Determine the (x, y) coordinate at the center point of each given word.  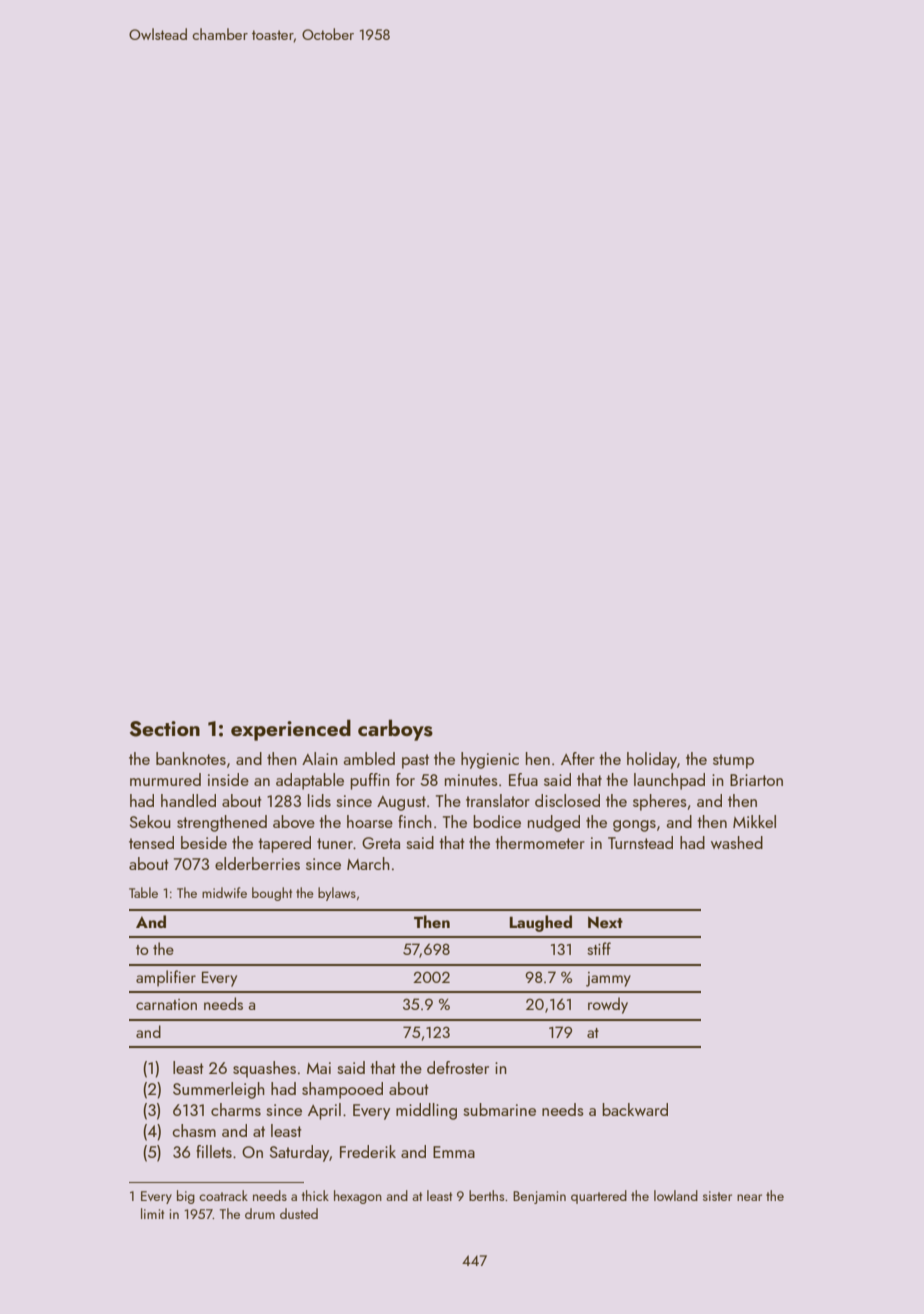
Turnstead (640, 842)
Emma (454, 1152)
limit (152, 1213)
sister (717, 1196)
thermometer (540, 842)
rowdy (608, 1005)
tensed (151, 842)
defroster (458, 1067)
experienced (291, 730)
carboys (395, 730)
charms (236, 1109)
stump (733, 761)
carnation (166, 1004)
